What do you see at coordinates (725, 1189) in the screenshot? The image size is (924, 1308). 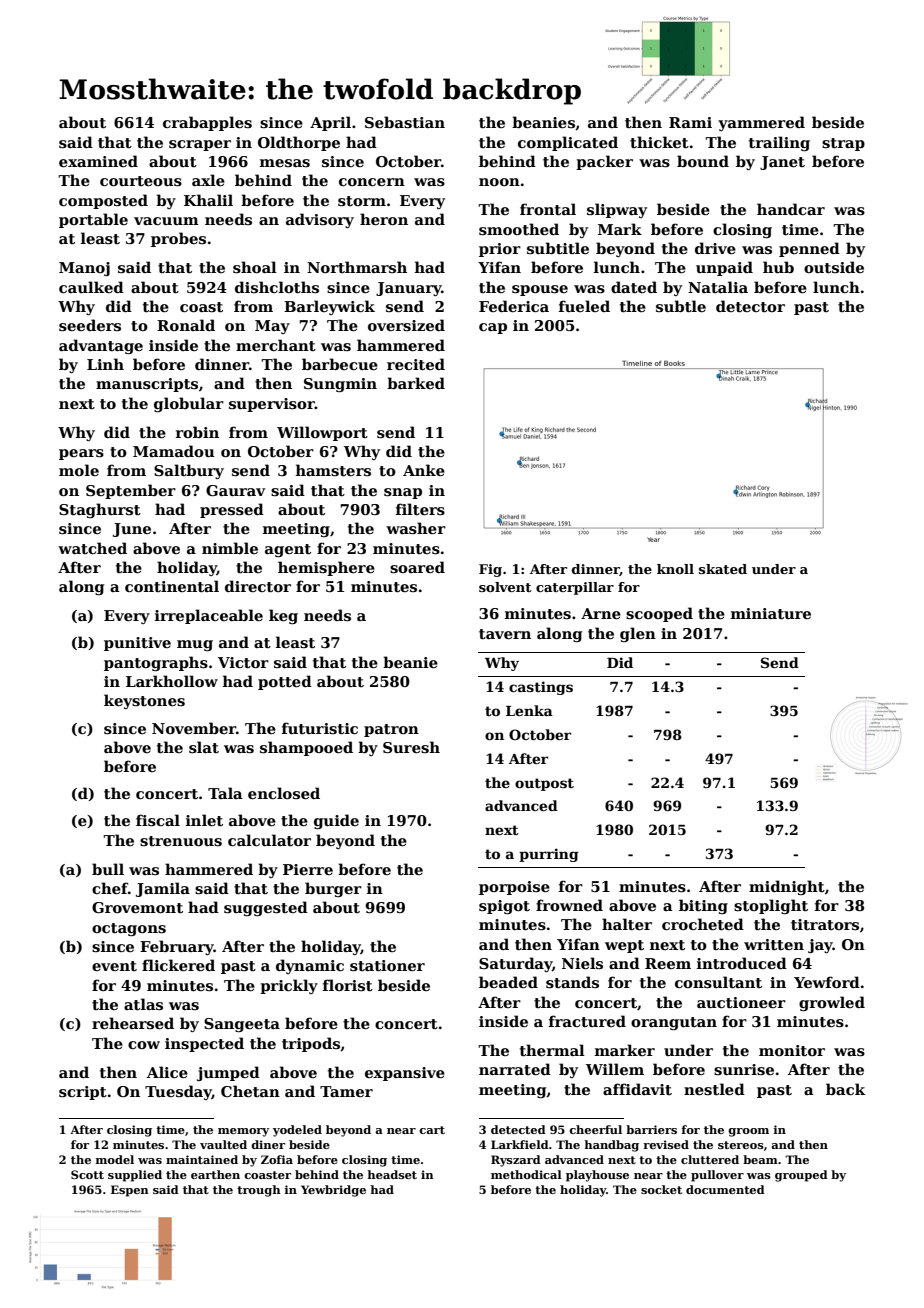 I see `documented` at bounding box center [725, 1189].
